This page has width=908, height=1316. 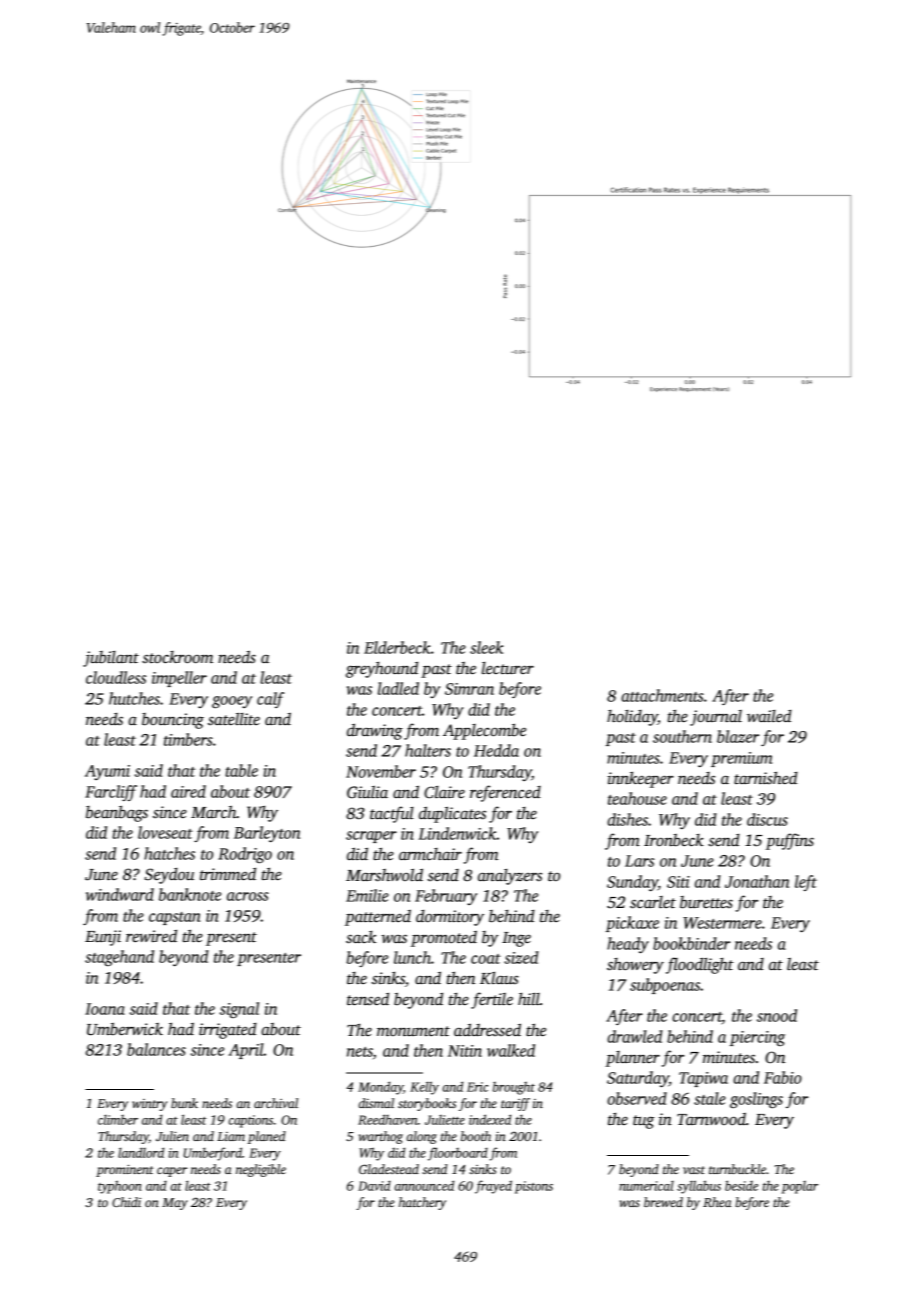 What do you see at coordinates (422, 1203) in the page?
I see `hatchery` at bounding box center [422, 1203].
